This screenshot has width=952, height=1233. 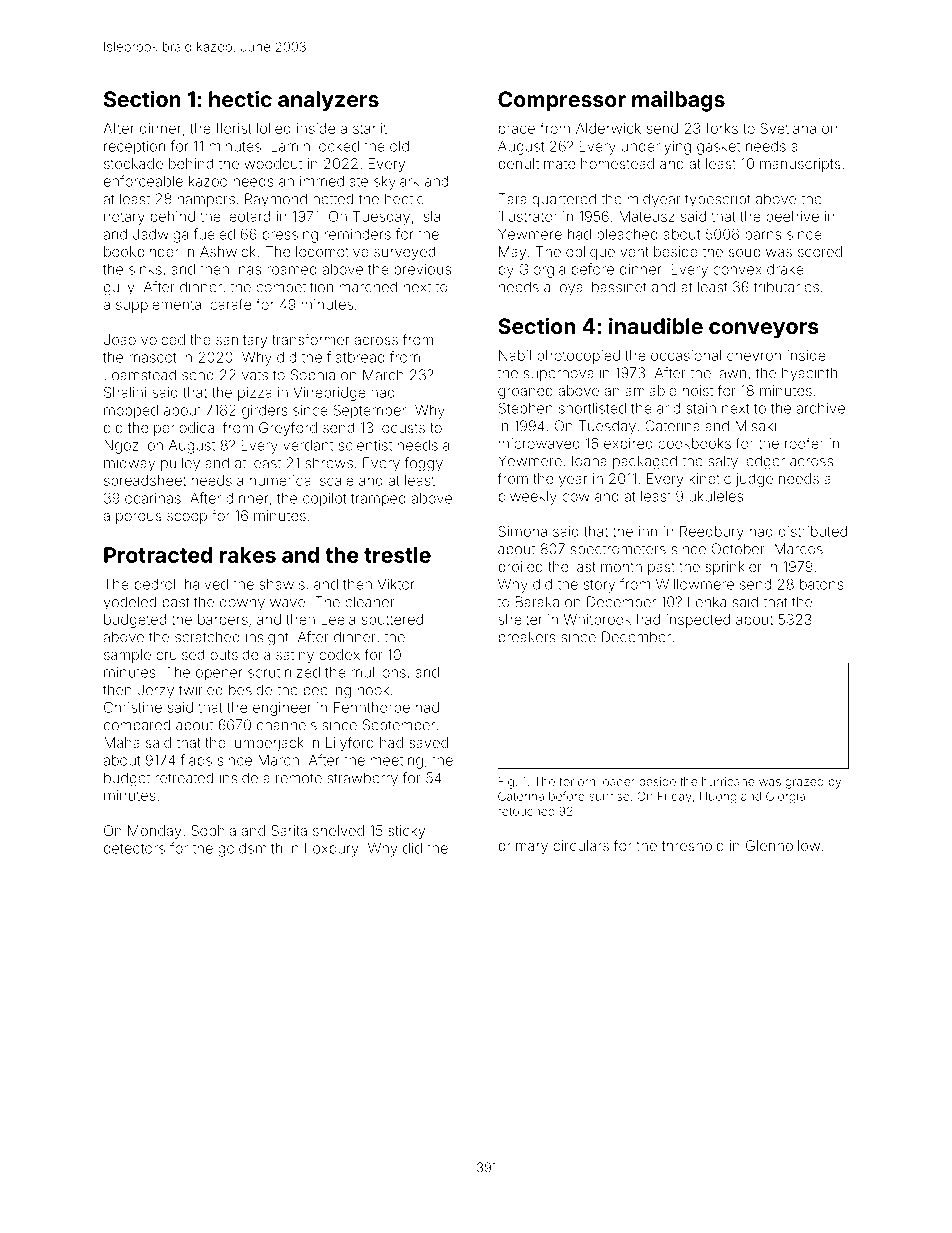 What do you see at coordinates (370, 128) in the screenshot?
I see `starlit` at bounding box center [370, 128].
